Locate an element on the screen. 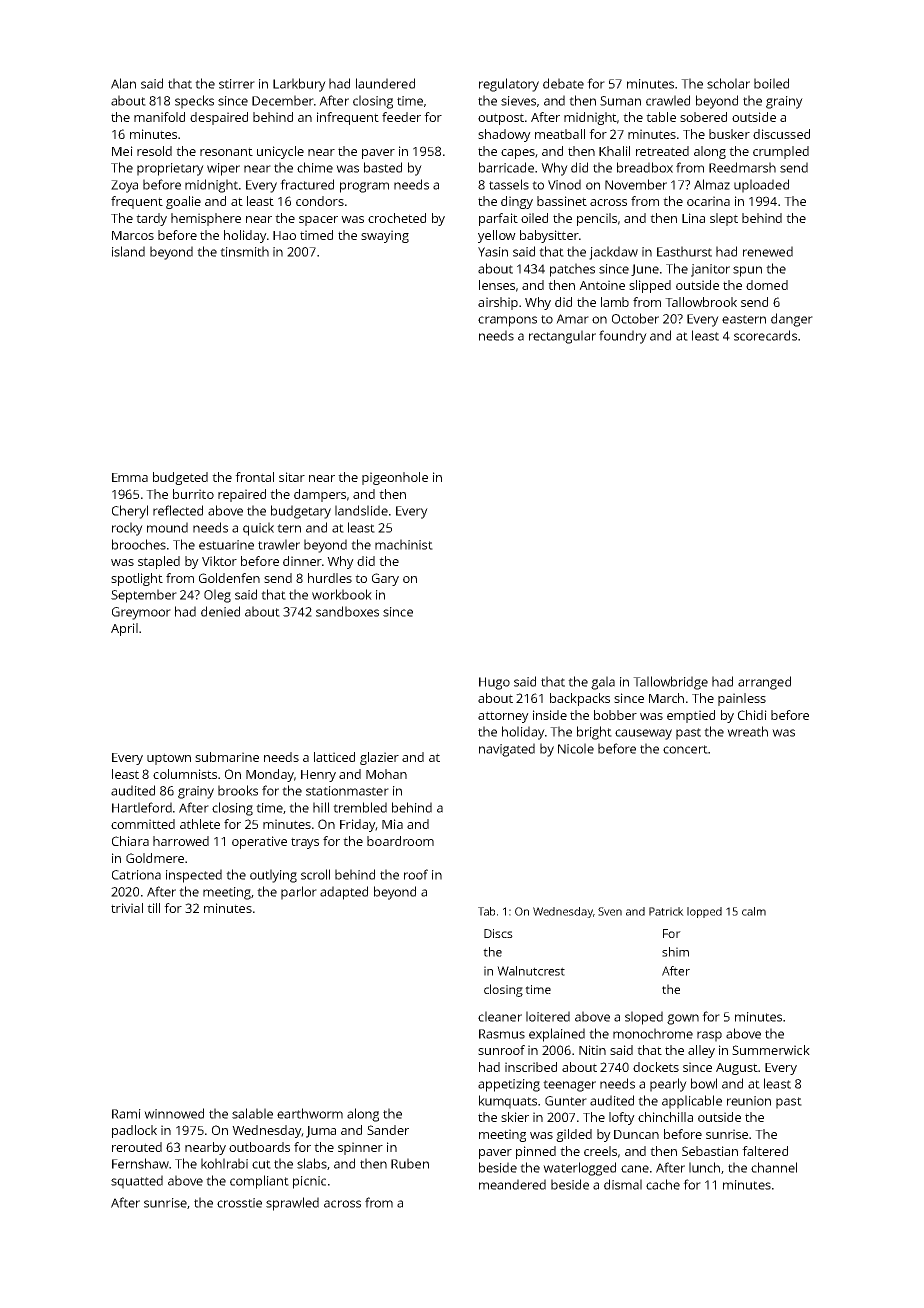 The image size is (924, 1308). Sven is located at coordinates (610, 911).
